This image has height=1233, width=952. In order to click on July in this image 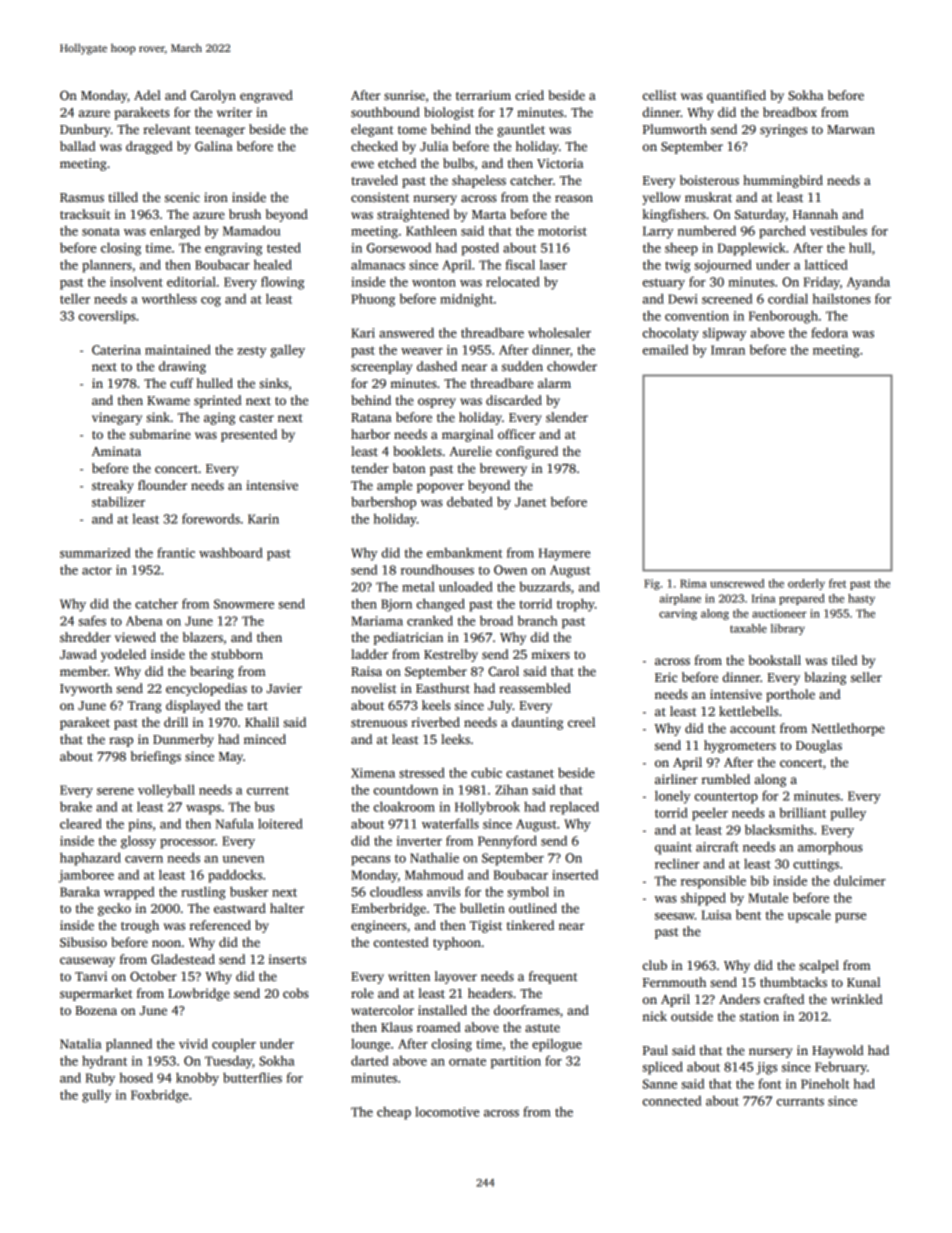, I will do `click(500, 706)`.
